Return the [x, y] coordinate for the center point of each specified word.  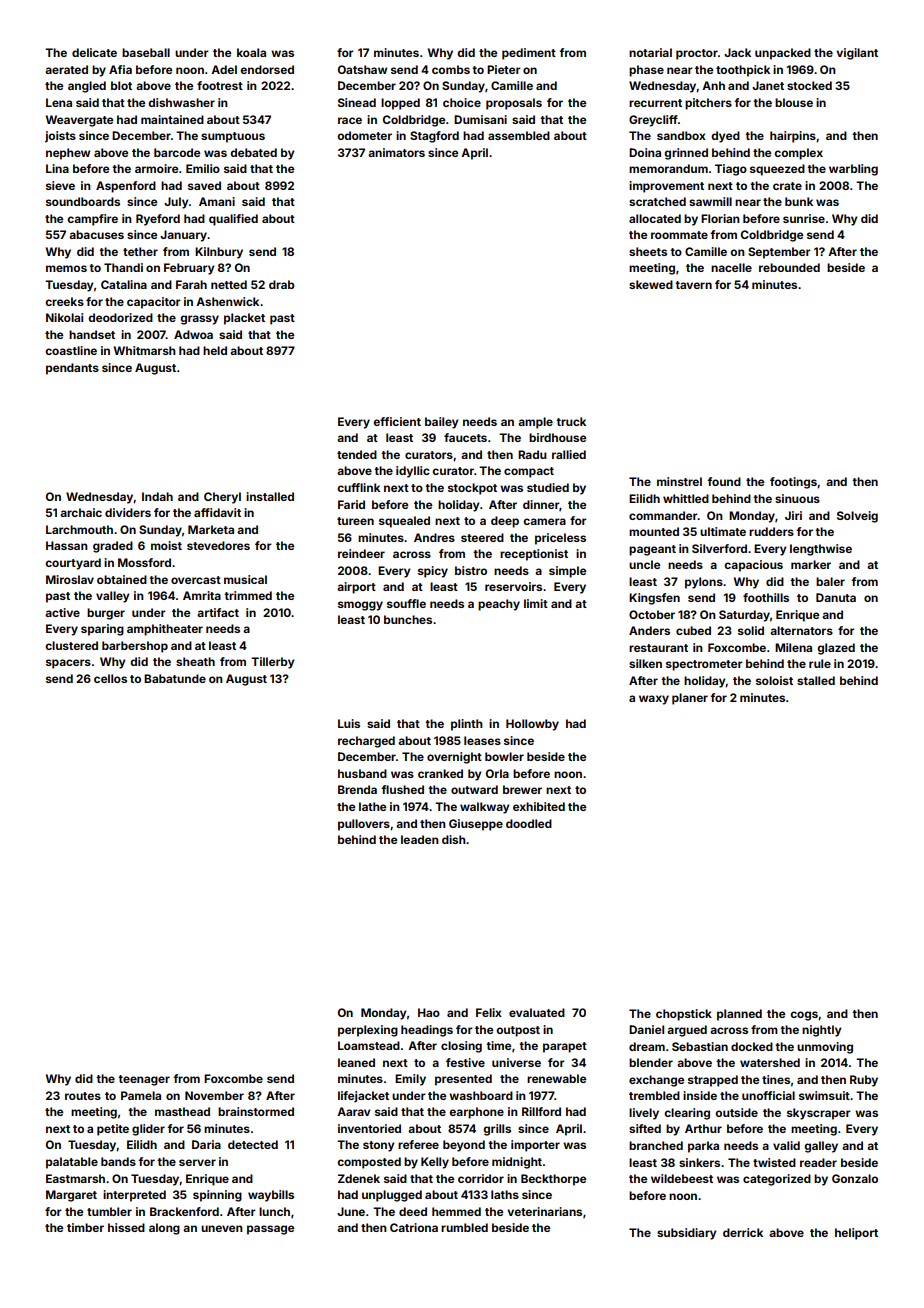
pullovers [364, 825]
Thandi [123, 267]
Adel [224, 69]
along [164, 1229]
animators [396, 152]
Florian [720, 218]
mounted [654, 531]
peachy [499, 605]
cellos [110, 678]
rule [820, 663]
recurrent [655, 103]
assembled [519, 135]
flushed [402, 789]
